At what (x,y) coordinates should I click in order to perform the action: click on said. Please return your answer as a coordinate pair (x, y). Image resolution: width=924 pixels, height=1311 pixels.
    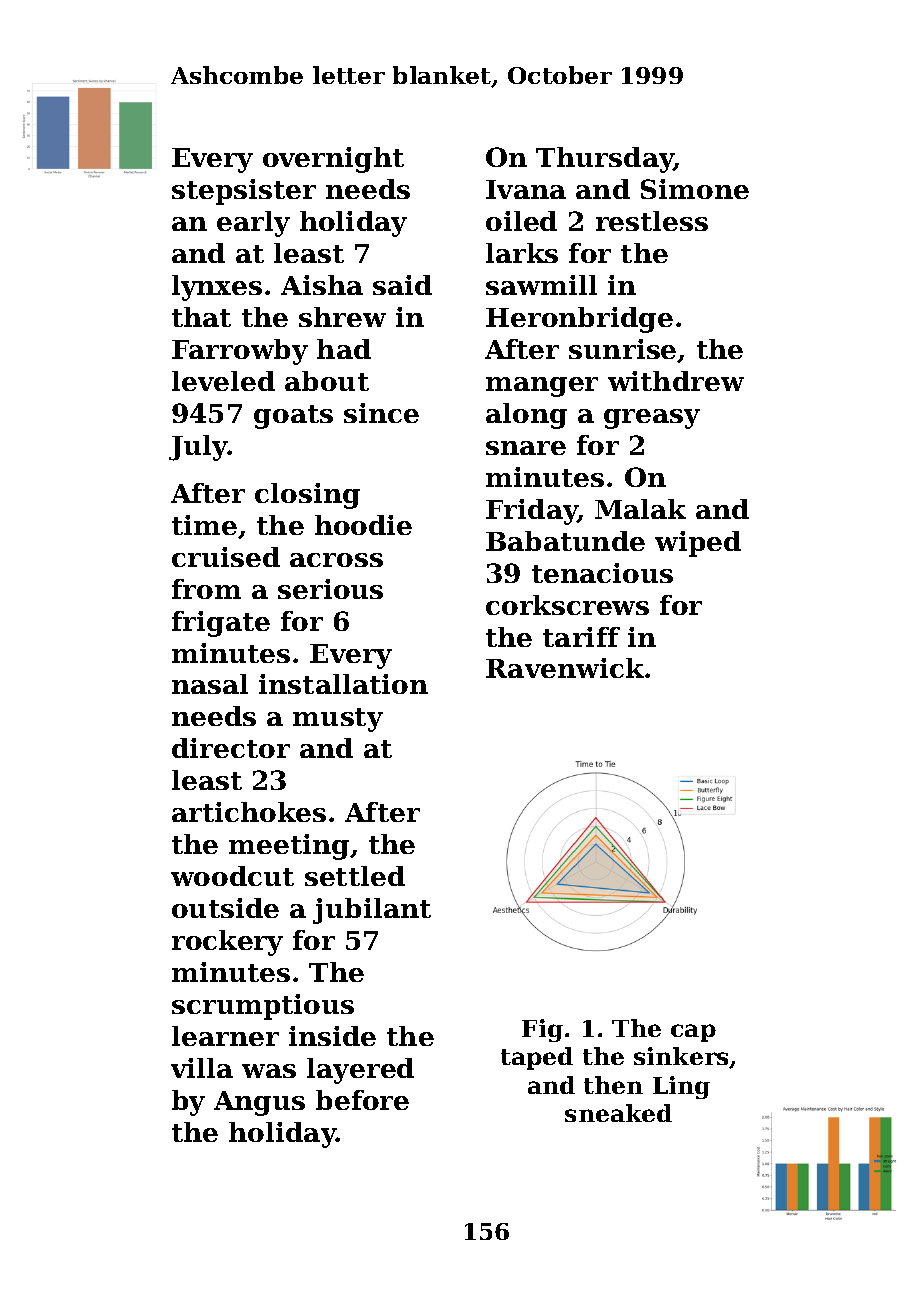
    Looking at the image, I should click on (402, 285).
